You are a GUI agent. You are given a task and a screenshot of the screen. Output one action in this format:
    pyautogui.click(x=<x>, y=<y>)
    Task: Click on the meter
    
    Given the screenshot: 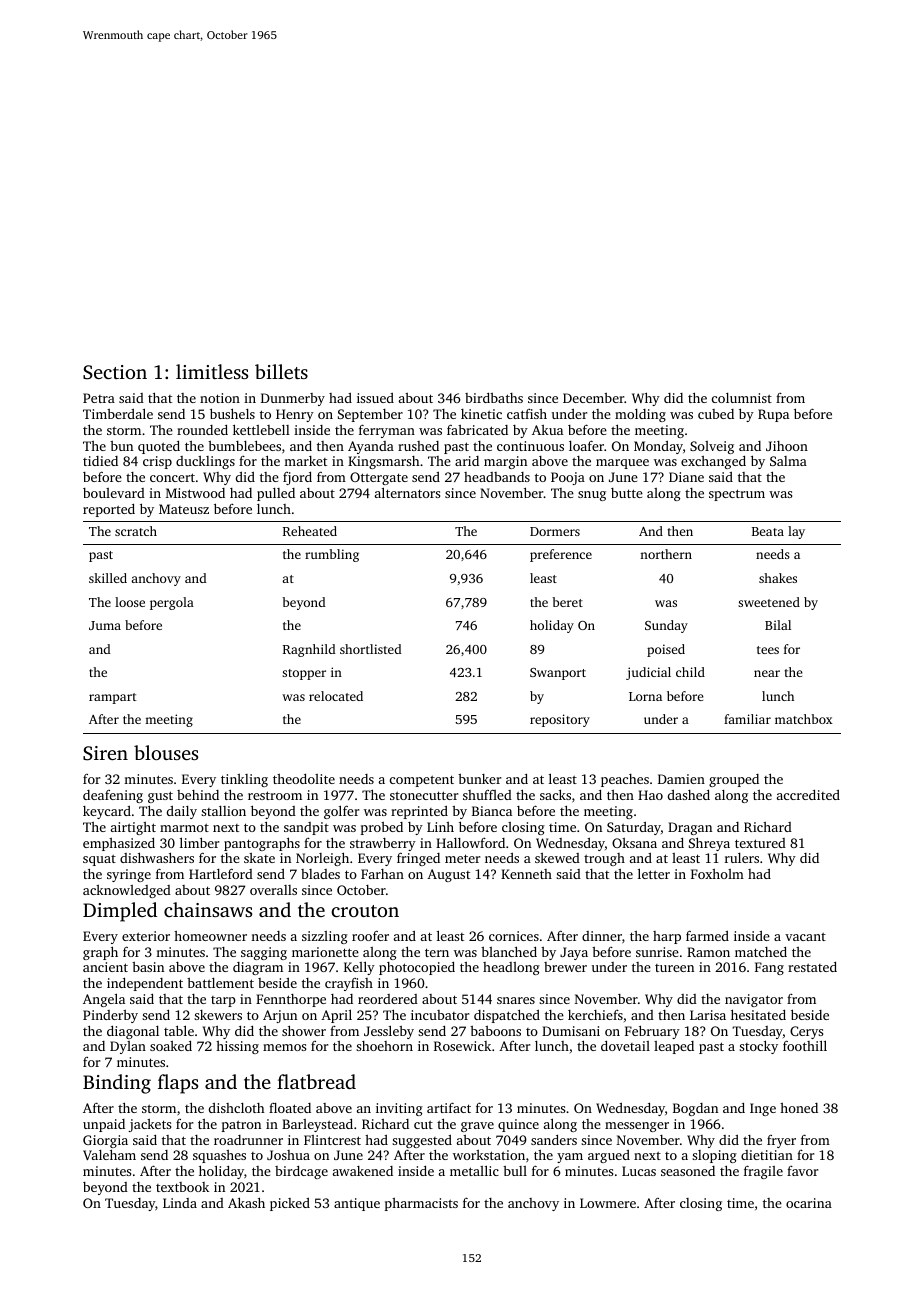 What is the action you would take?
    pyautogui.click(x=462, y=858)
